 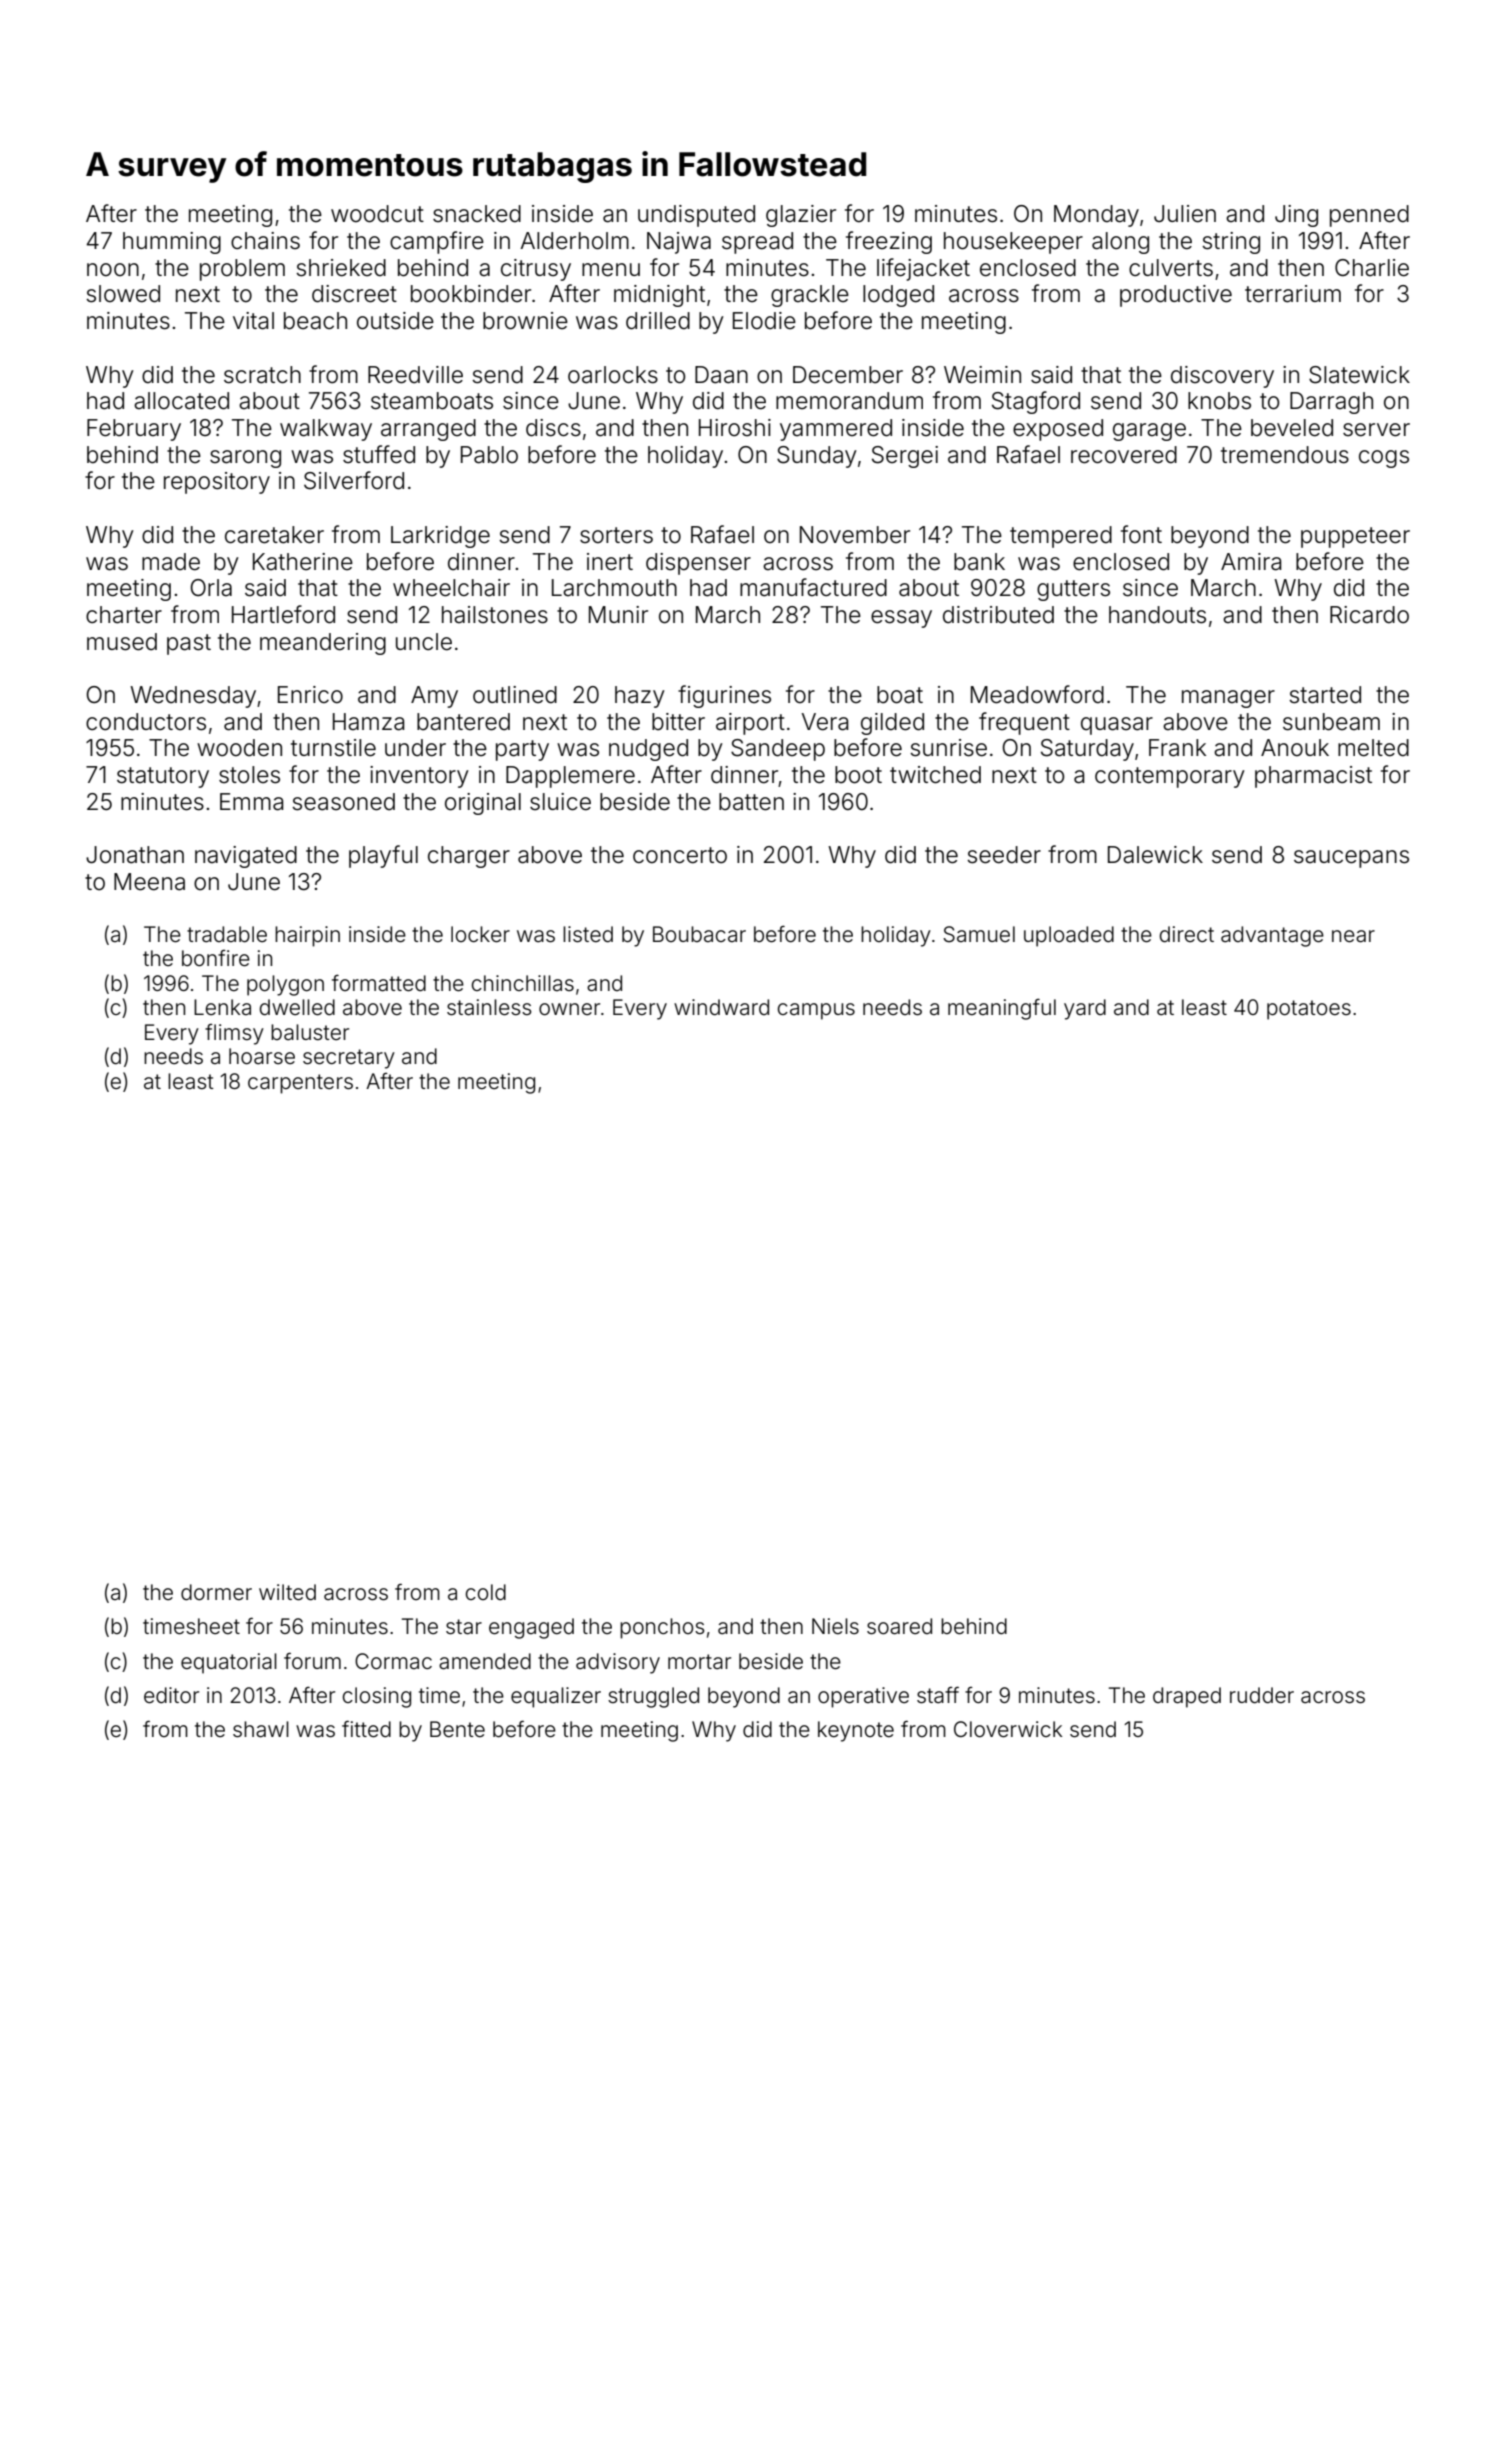 What do you see at coordinates (1008, 1729) in the screenshot?
I see `Cloverwick` at bounding box center [1008, 1729].
